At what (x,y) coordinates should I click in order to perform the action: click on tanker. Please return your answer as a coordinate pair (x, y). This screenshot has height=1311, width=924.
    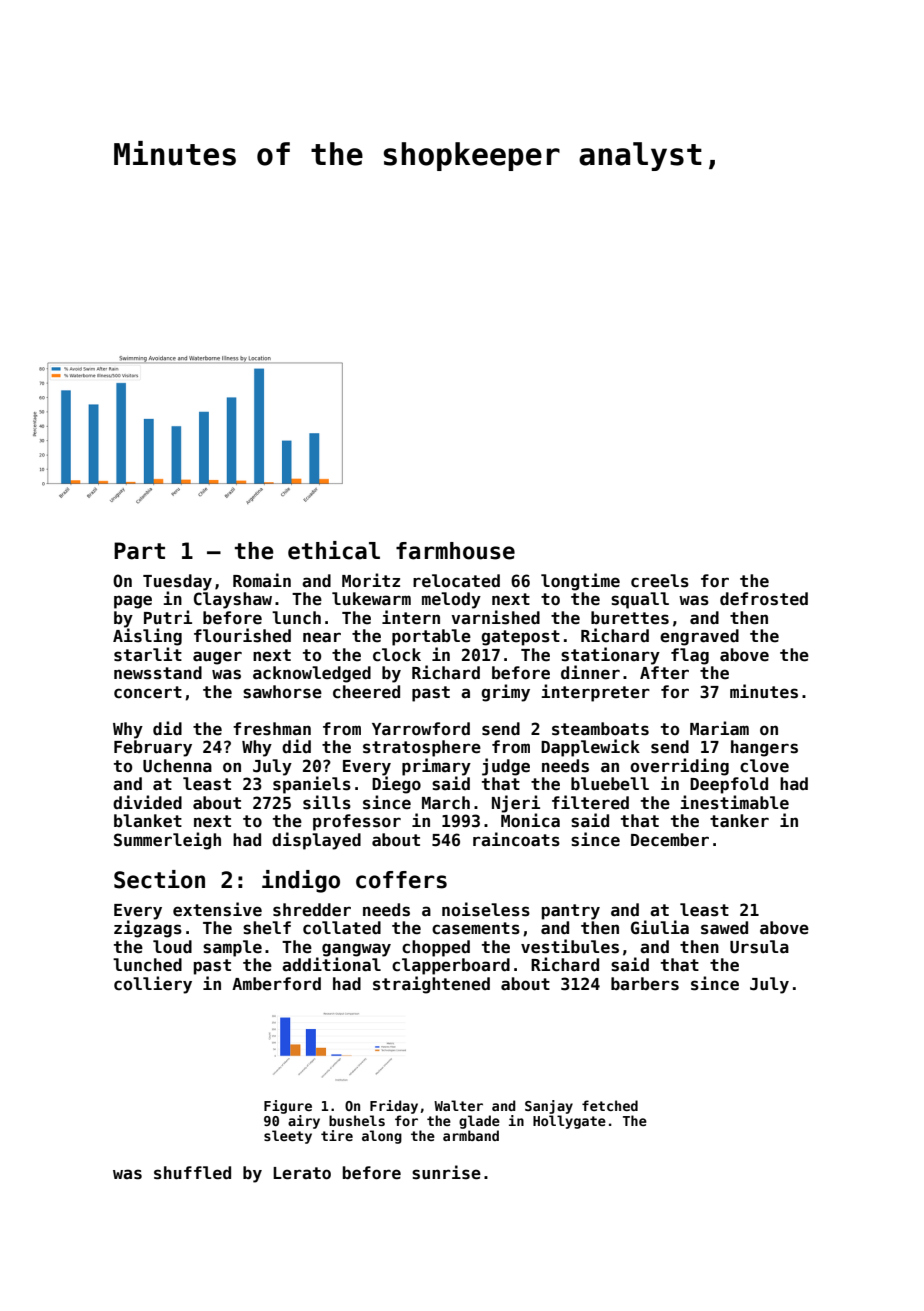
    Looking at the image, I should click on (739, 821).
